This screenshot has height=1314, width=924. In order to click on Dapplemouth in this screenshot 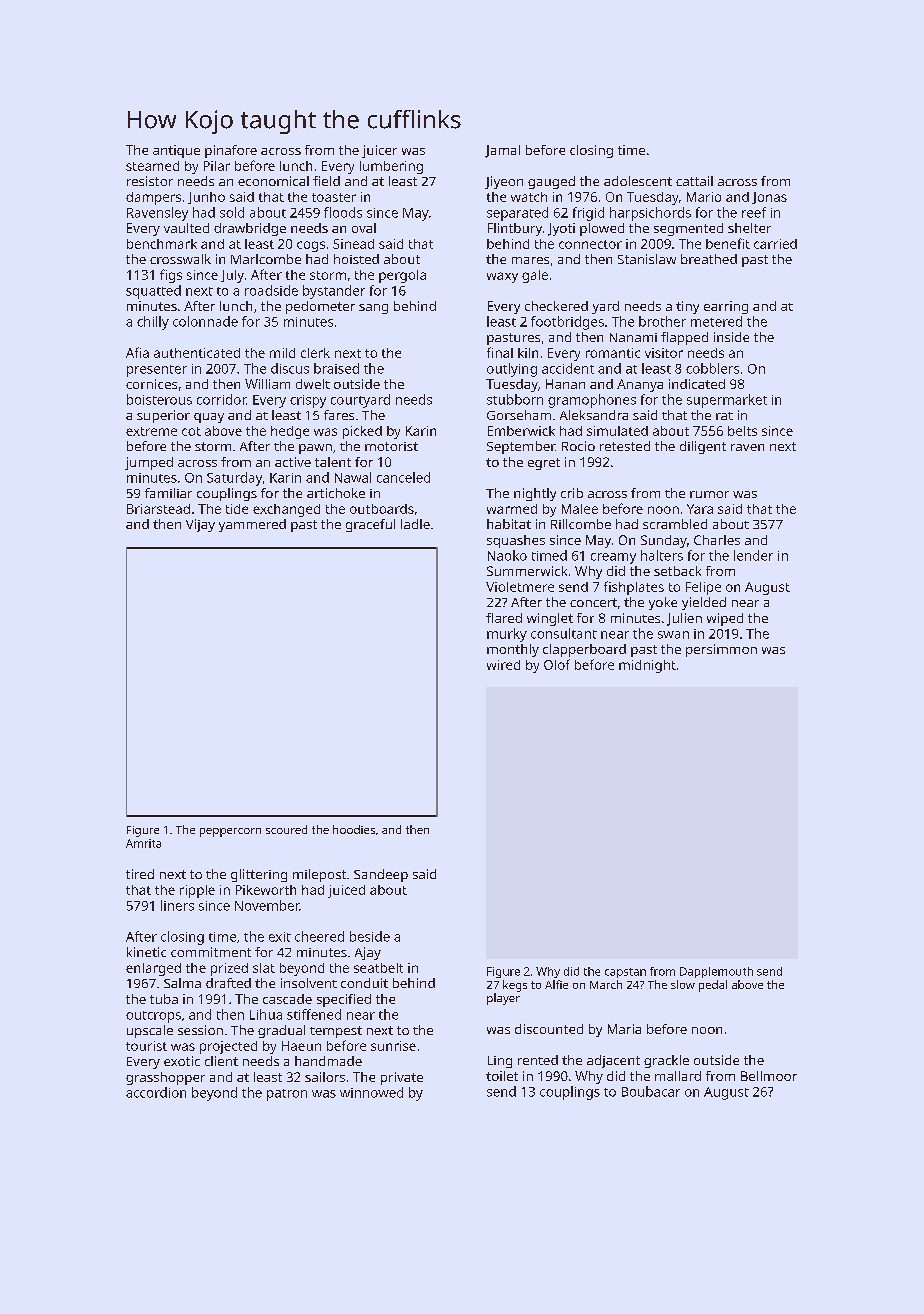, I will do `click(716, 972)`.
